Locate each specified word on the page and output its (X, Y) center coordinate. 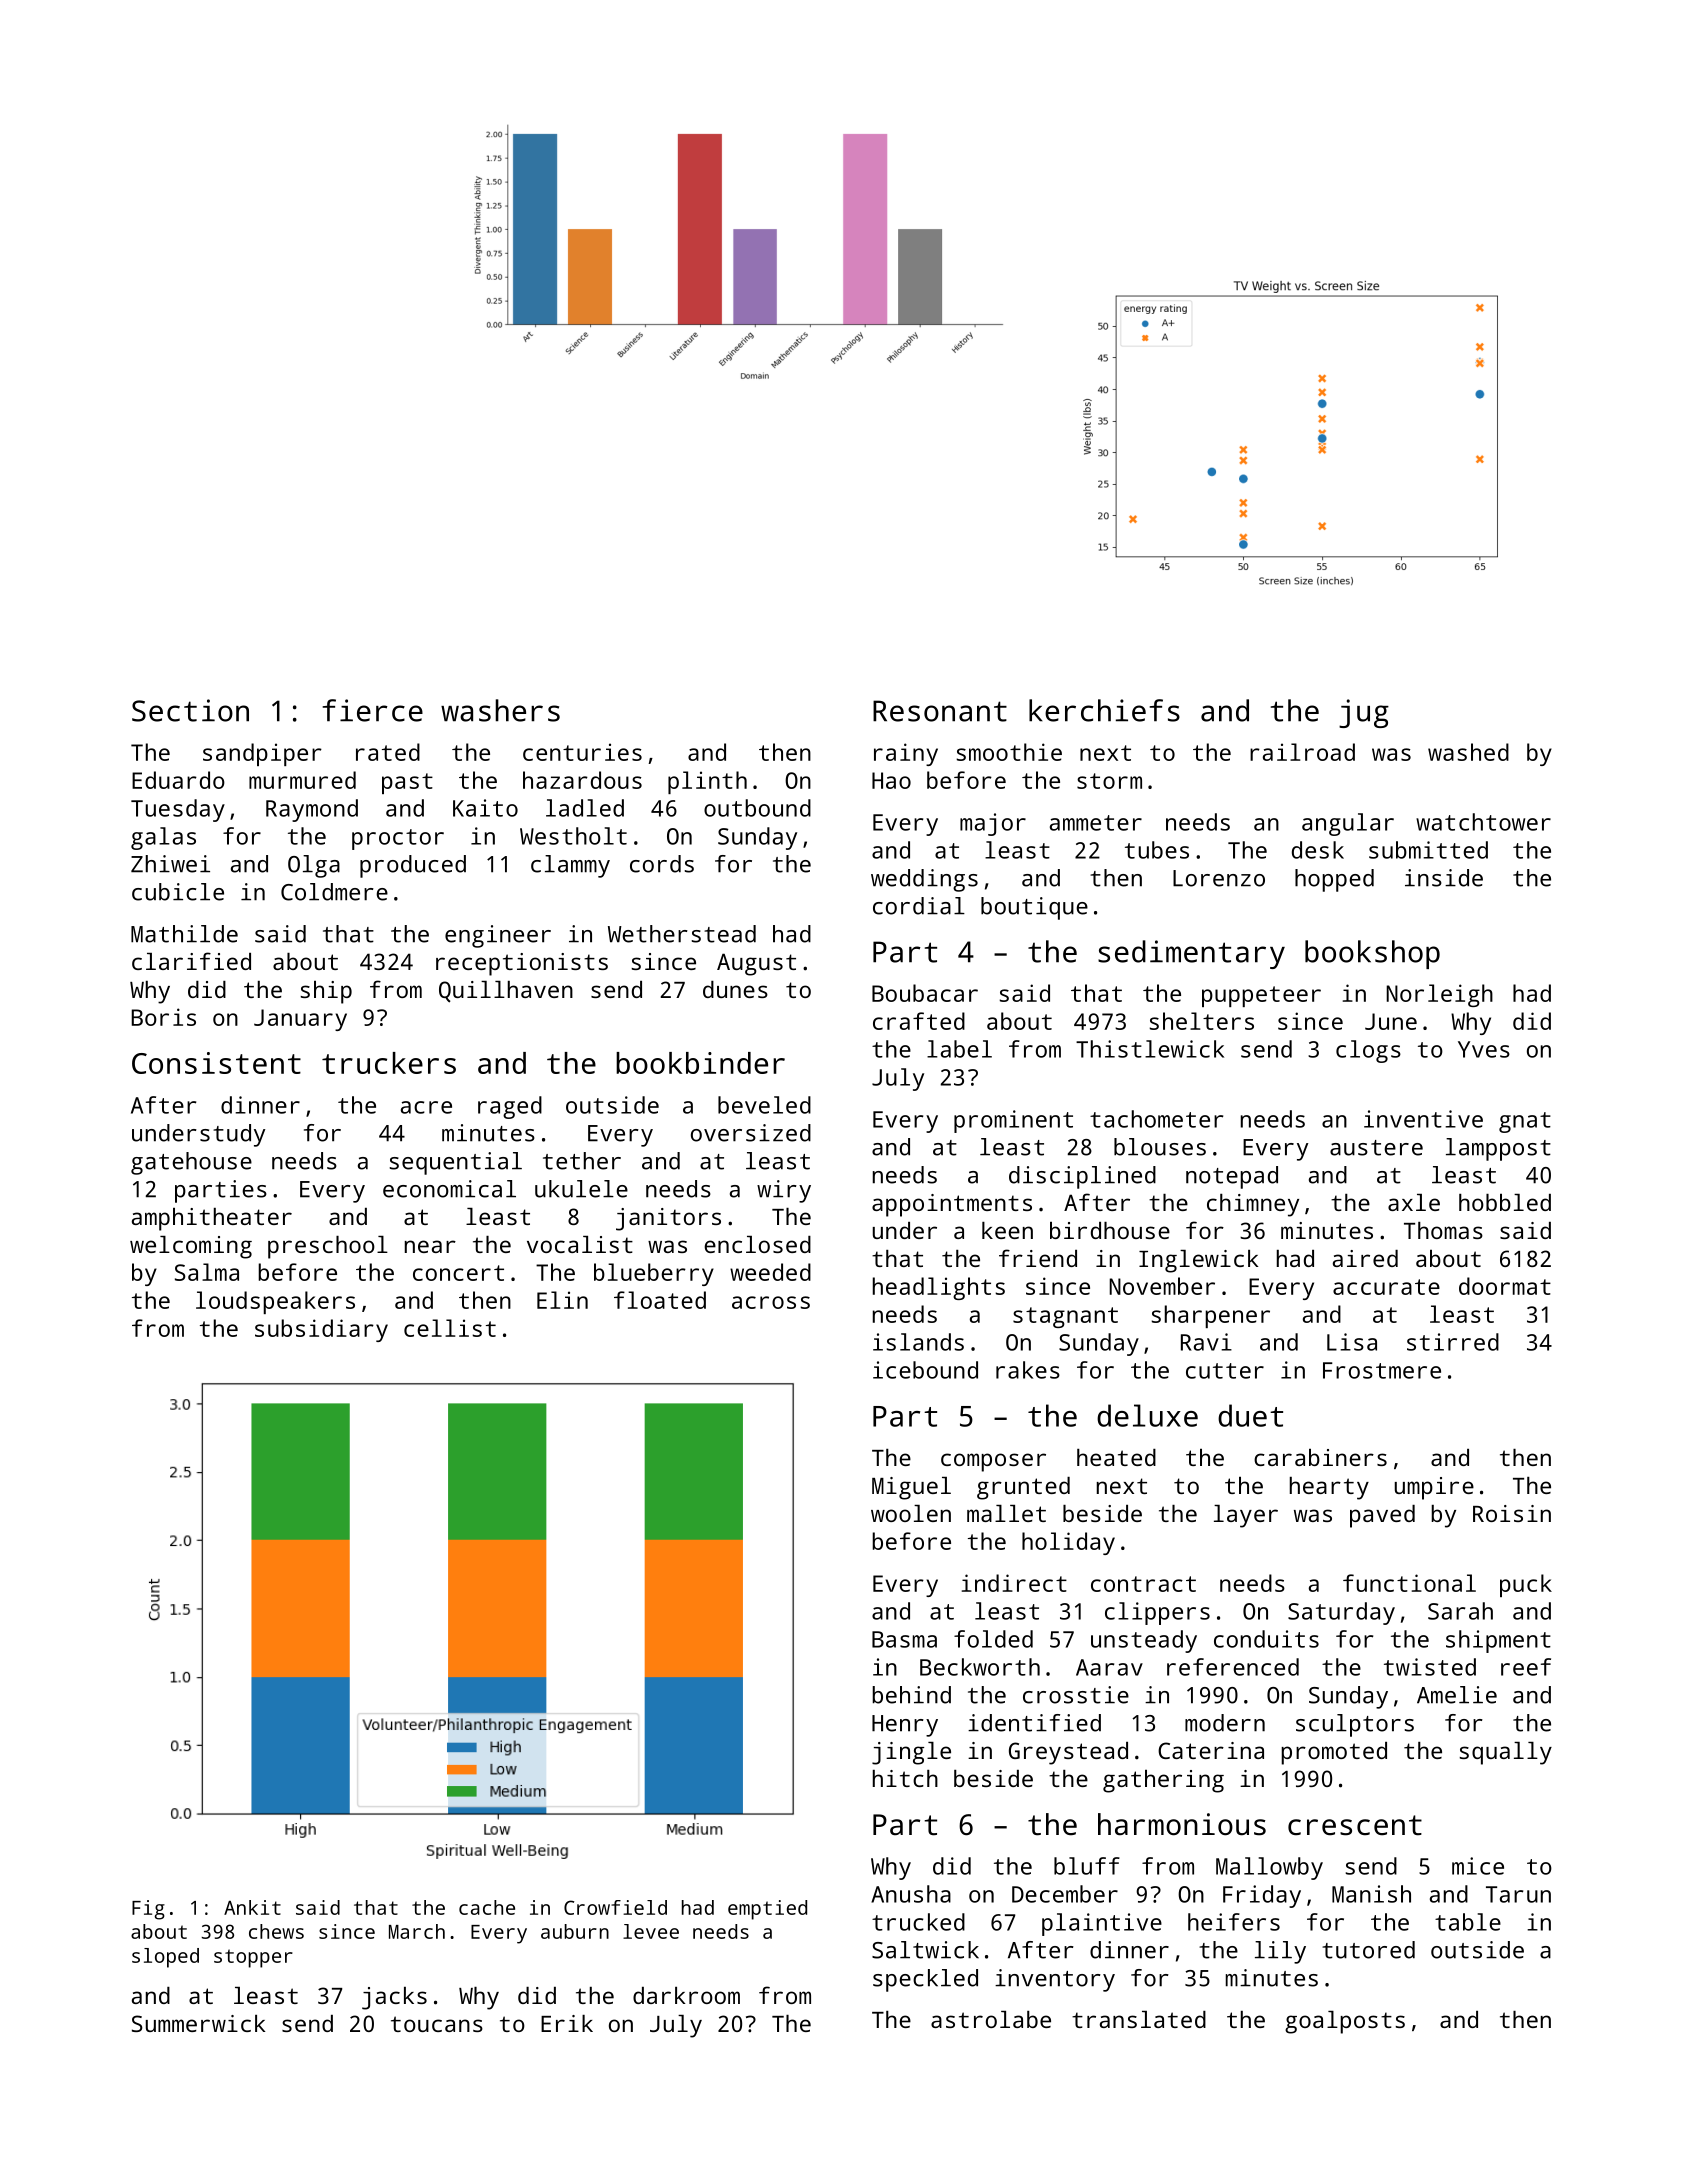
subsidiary (321, 1330)
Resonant (940, 711)
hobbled (1505, 1202)
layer (1246, 1516)
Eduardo (178, 780)
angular (1348, 824)
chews (276, 1931)
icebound (925, 1370)
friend (1038, 1258)
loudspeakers (275, 1302)
